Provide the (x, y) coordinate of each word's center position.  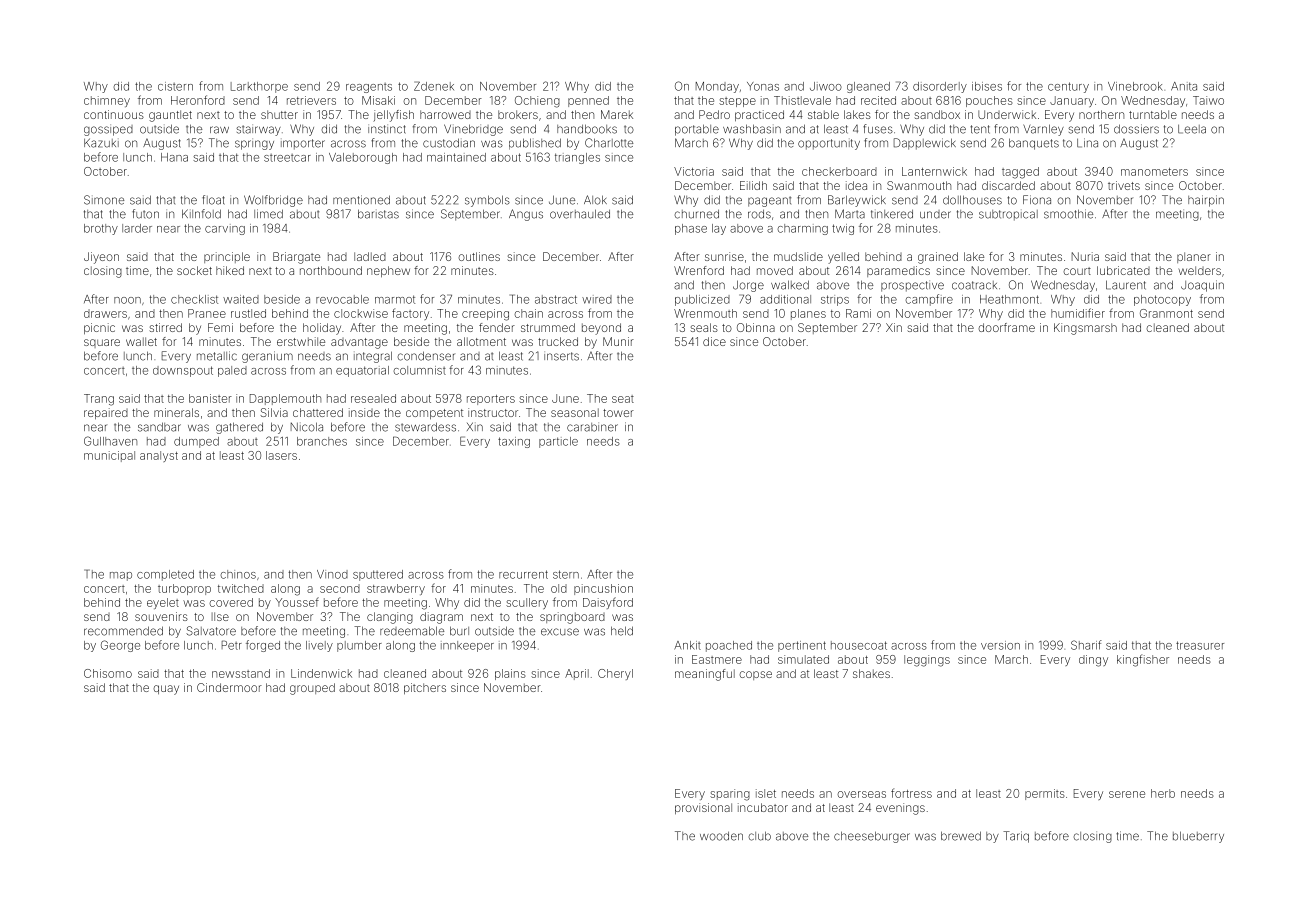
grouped (312, 689)
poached (729, 646)
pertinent (802, 646)
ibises (987, 86)
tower (618, 413)
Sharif (1086, 645)
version (1000, 645)
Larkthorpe (259, 87)
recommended (123, 631)
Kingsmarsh (1085, 329)
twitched (241, 588)
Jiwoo (826, 86)
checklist (194, 299)
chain (528, 313)
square (102, 343)
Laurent (1126, 285)
